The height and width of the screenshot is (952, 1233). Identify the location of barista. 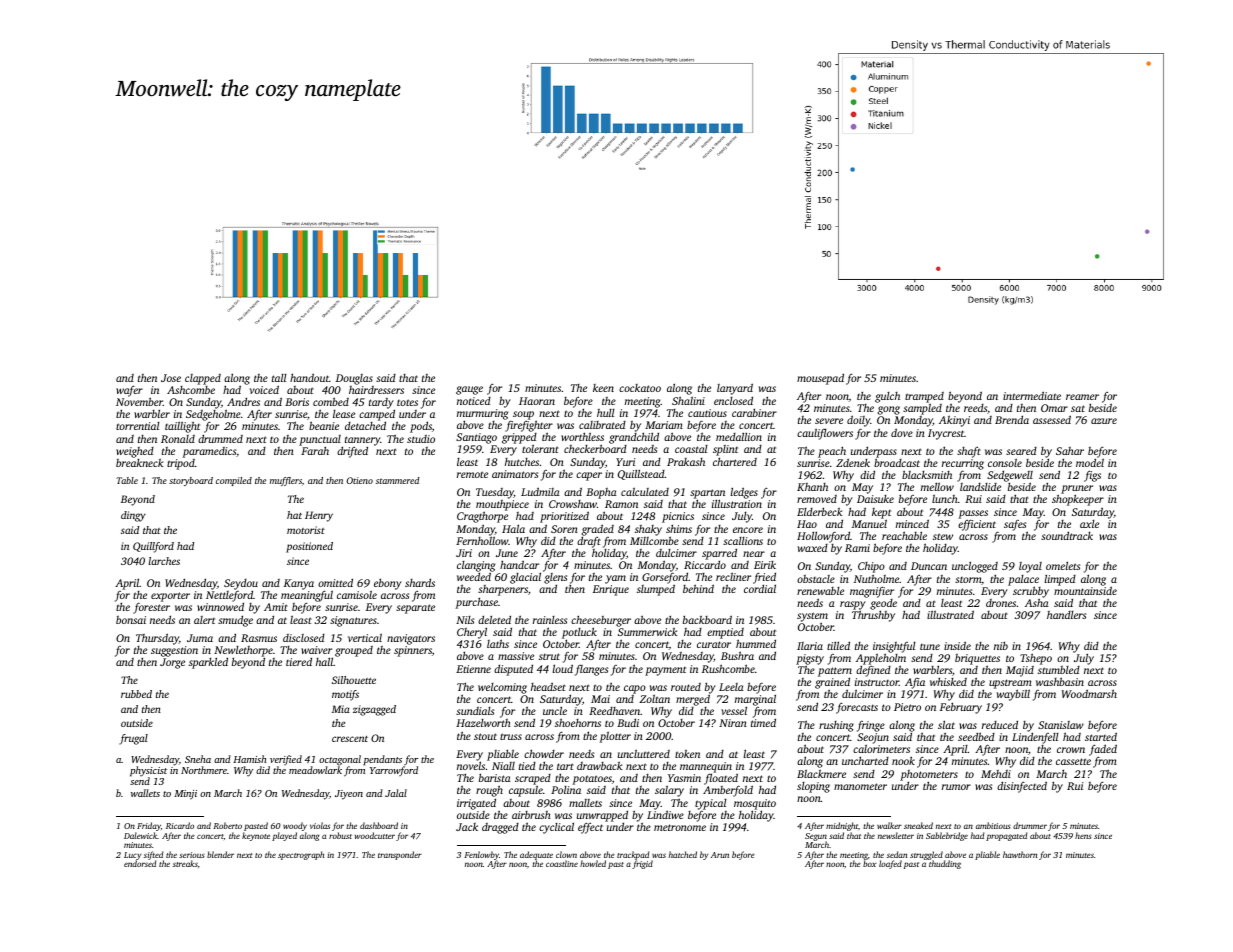
(495, 777).
